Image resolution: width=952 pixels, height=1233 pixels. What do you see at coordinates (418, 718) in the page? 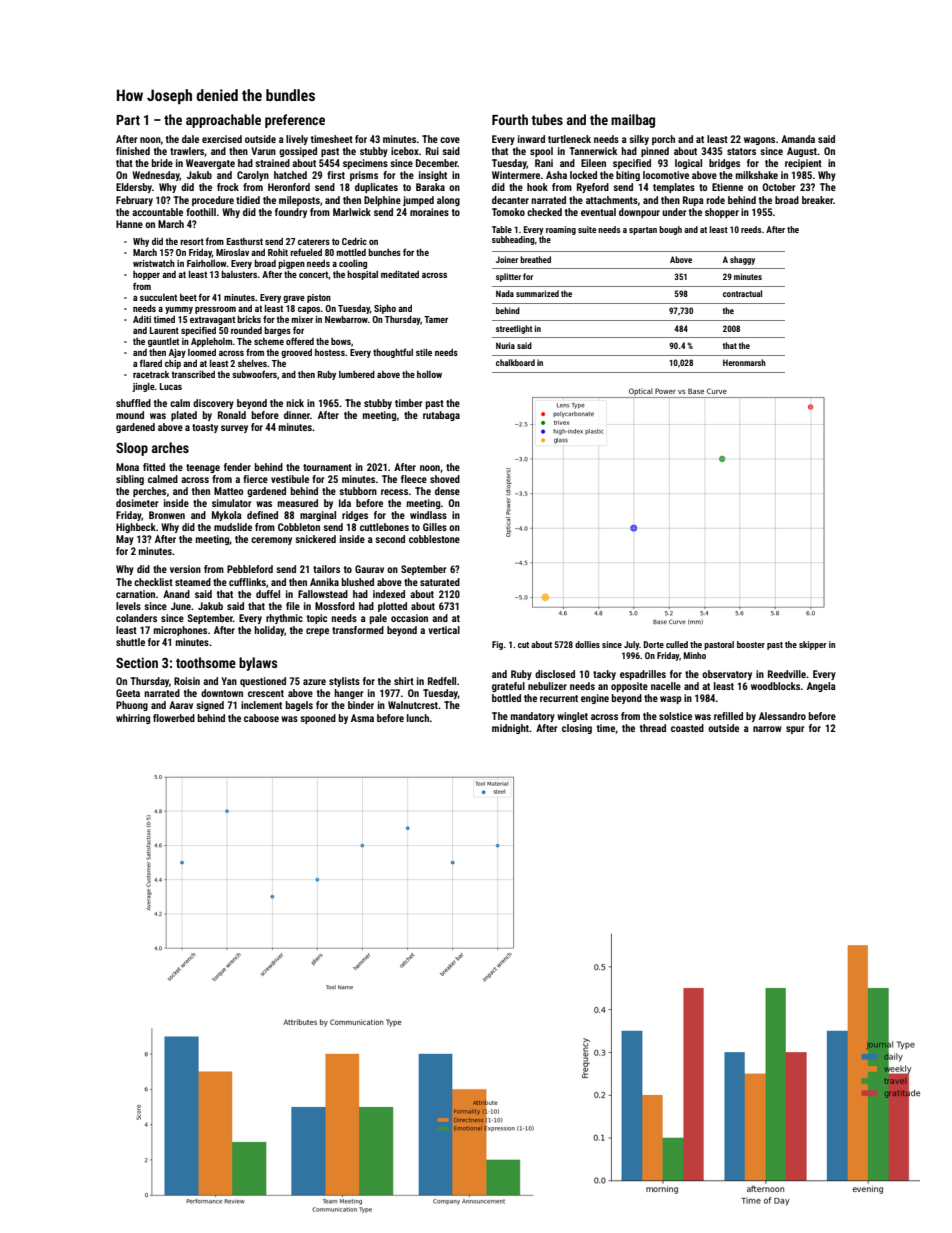
I see `lunch` at bounding box center [418, 718].
